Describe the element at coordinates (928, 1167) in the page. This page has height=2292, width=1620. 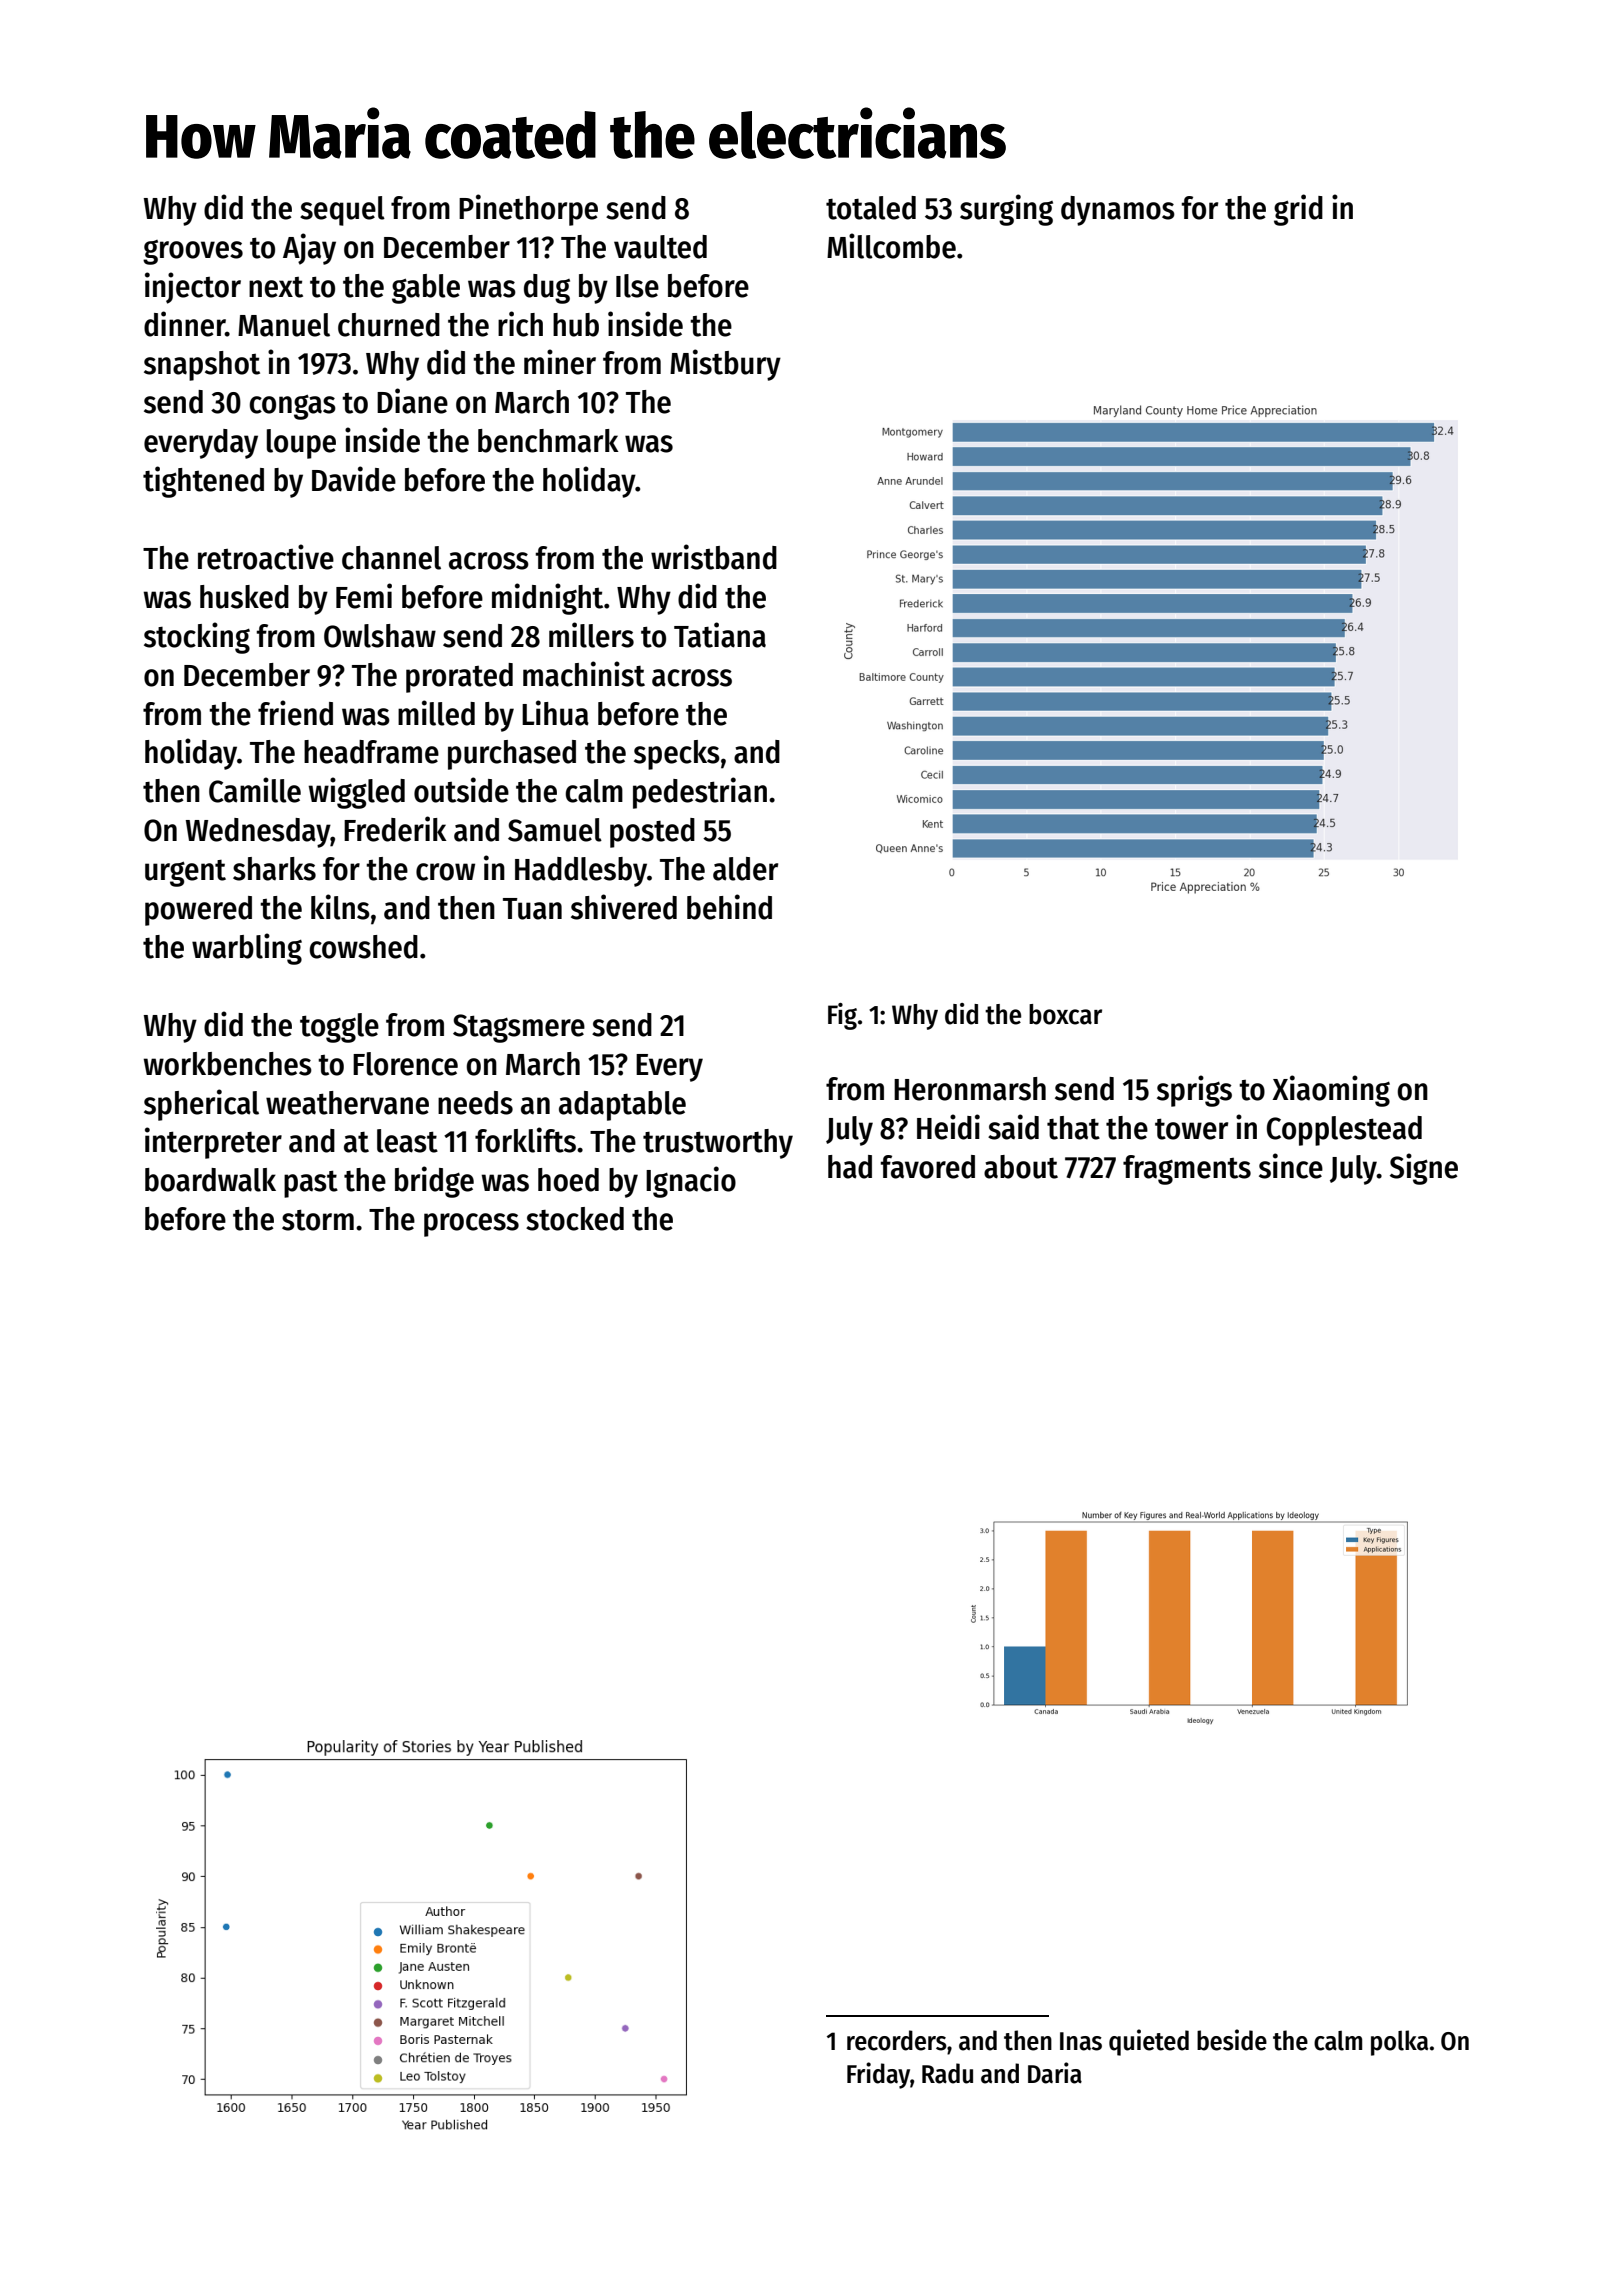
I see `favored` at that location.
